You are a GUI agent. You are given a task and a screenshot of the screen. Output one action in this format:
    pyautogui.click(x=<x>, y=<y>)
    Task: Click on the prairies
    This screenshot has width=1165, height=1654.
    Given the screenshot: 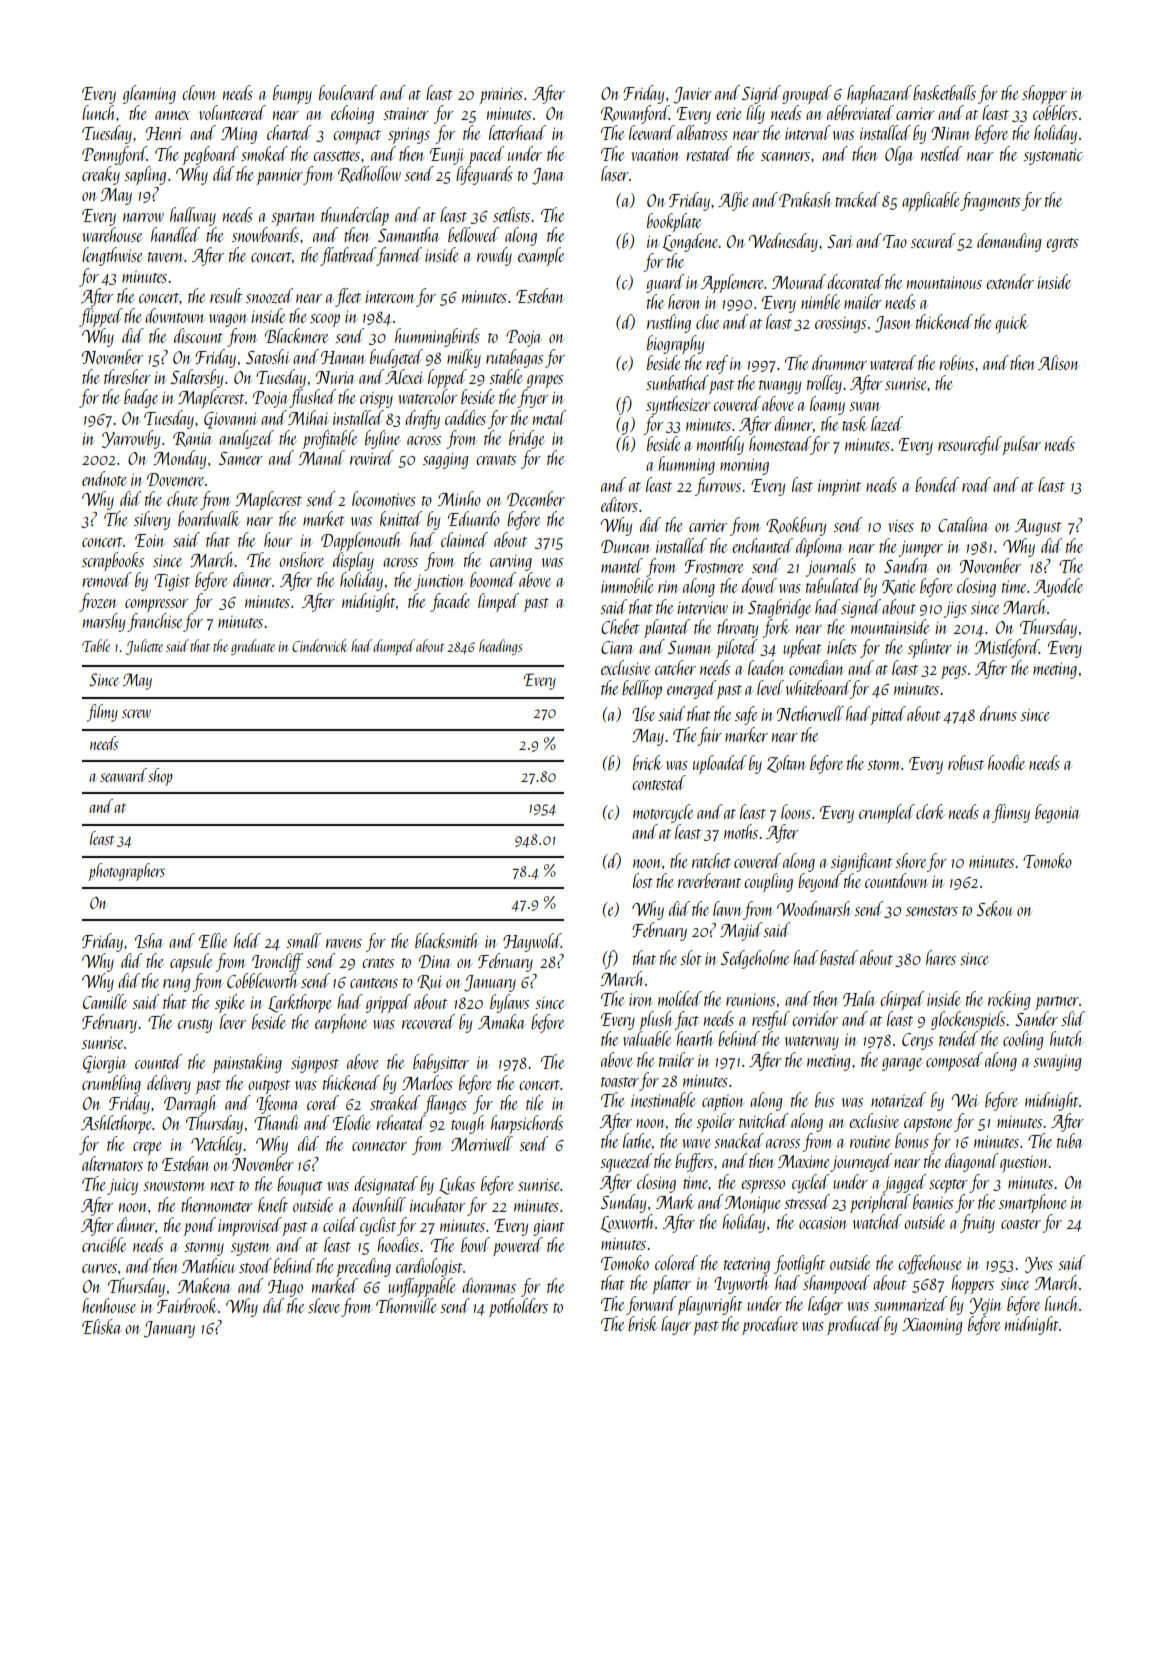 What is the action you would take?
    pyautogui.click(x=501, y=95)
